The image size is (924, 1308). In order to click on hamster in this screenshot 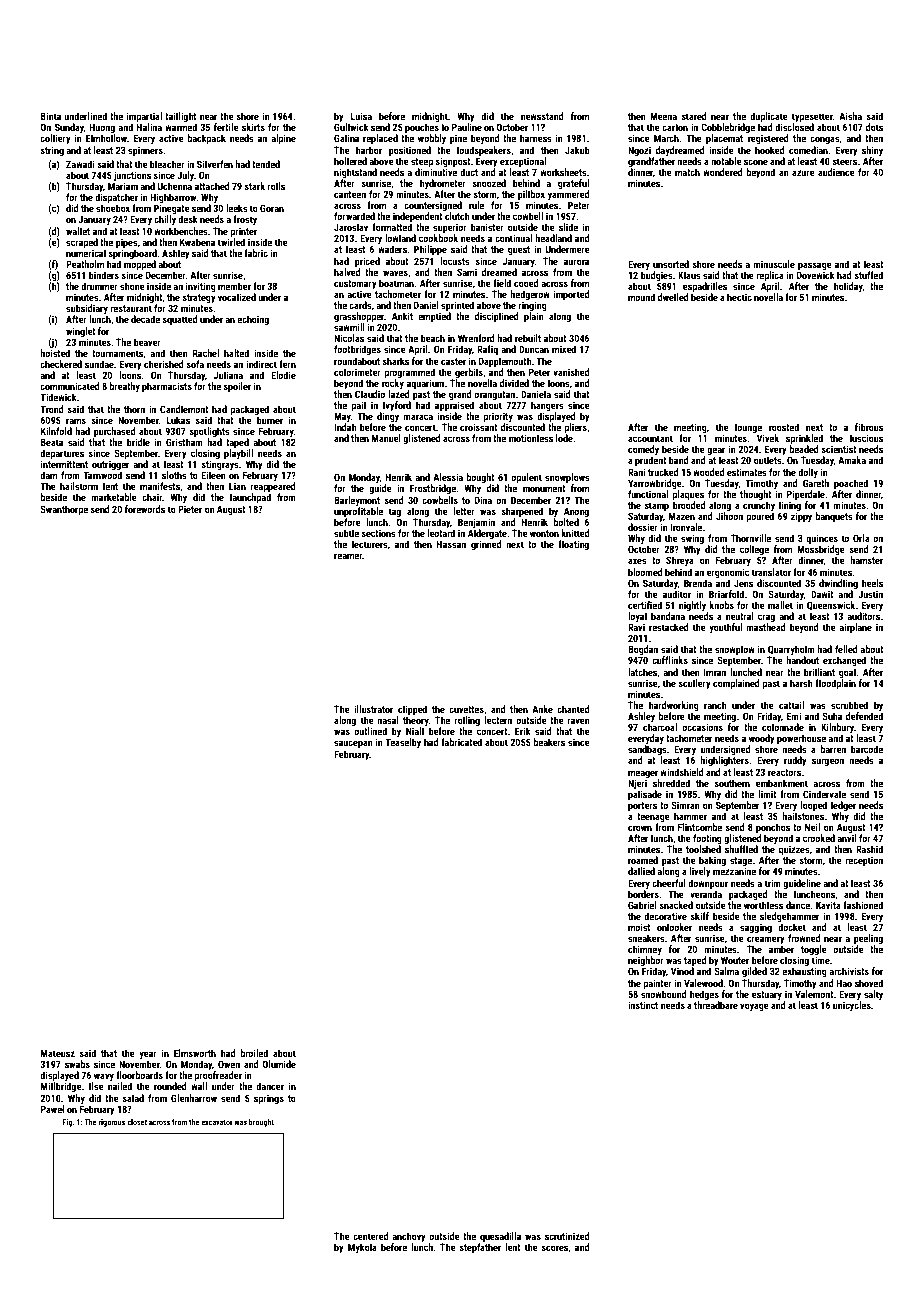, I will do `click(866, 560)`.
